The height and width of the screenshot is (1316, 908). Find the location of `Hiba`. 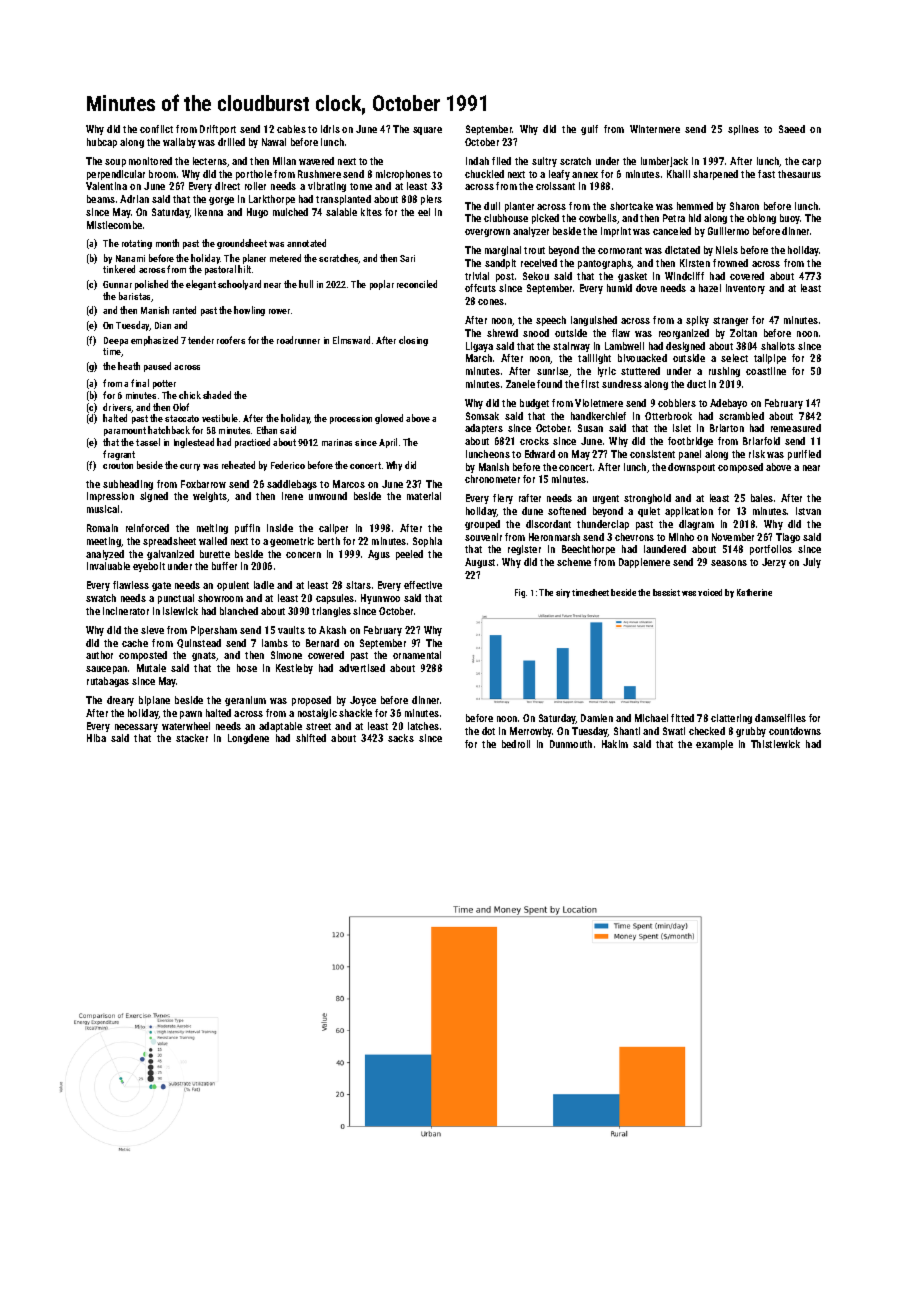

Hiba is located at coordinates (96, 738).
